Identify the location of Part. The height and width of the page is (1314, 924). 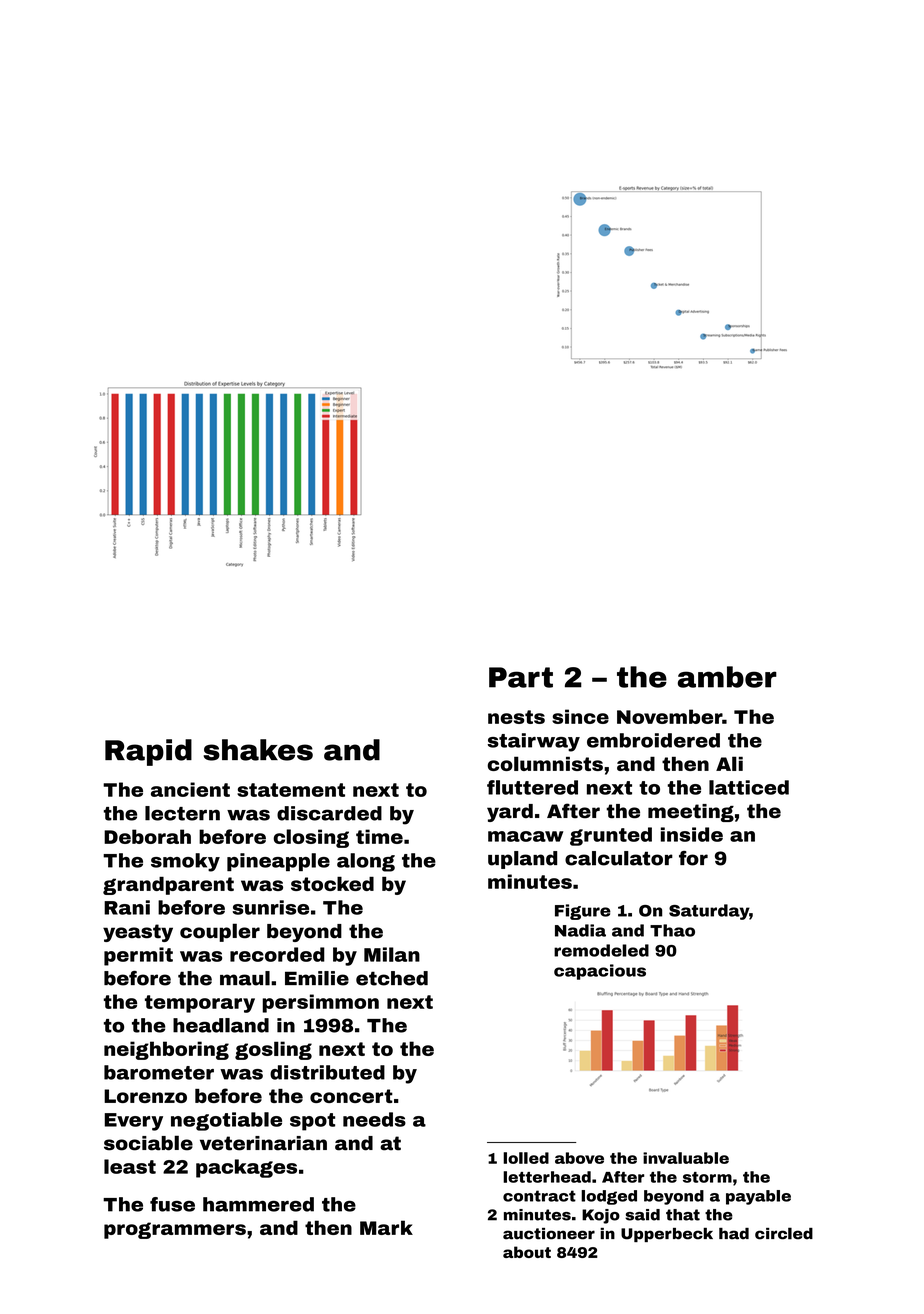
(521, 677).
